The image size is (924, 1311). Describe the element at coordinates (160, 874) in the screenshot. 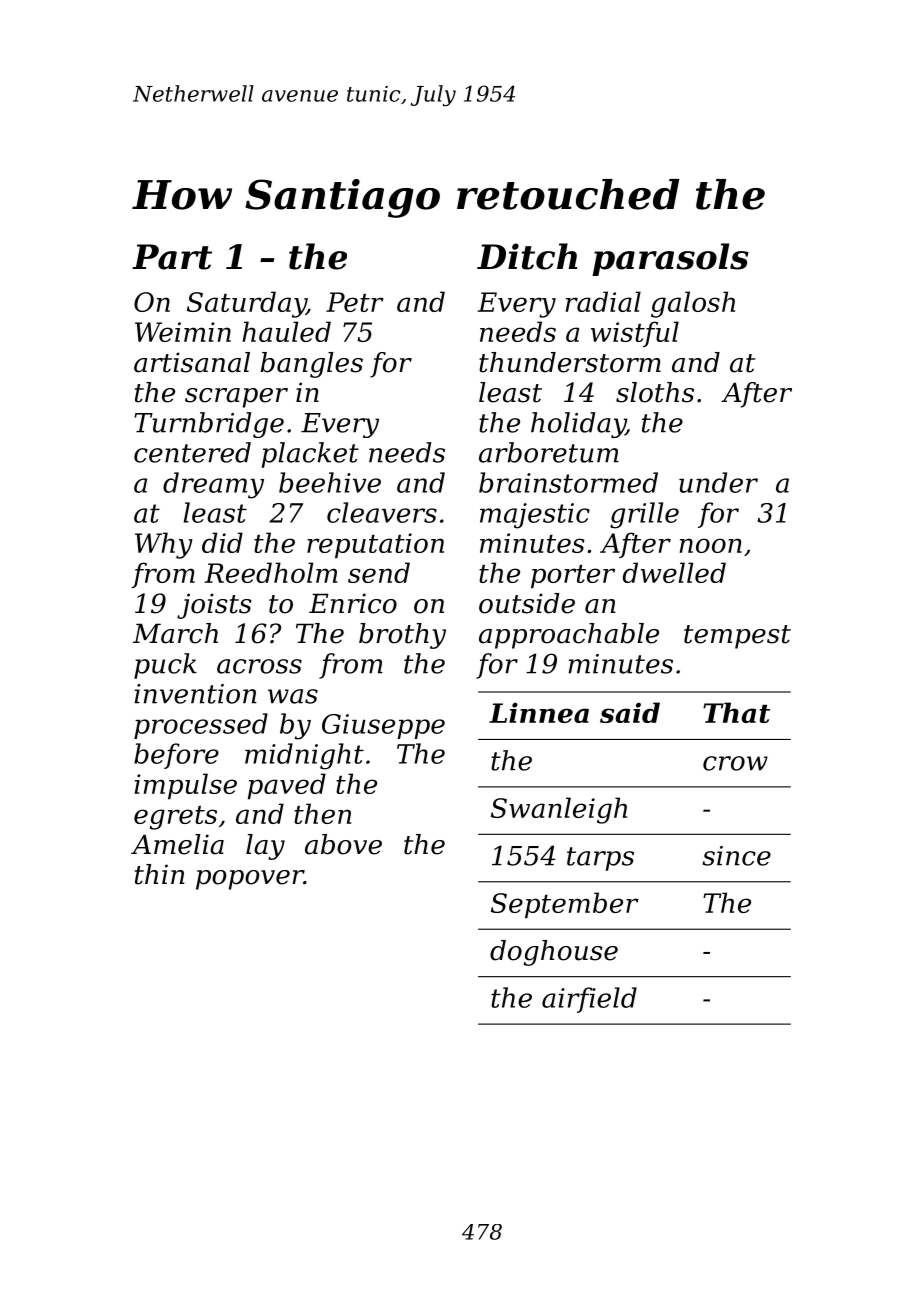

I see `thin` at that location.
